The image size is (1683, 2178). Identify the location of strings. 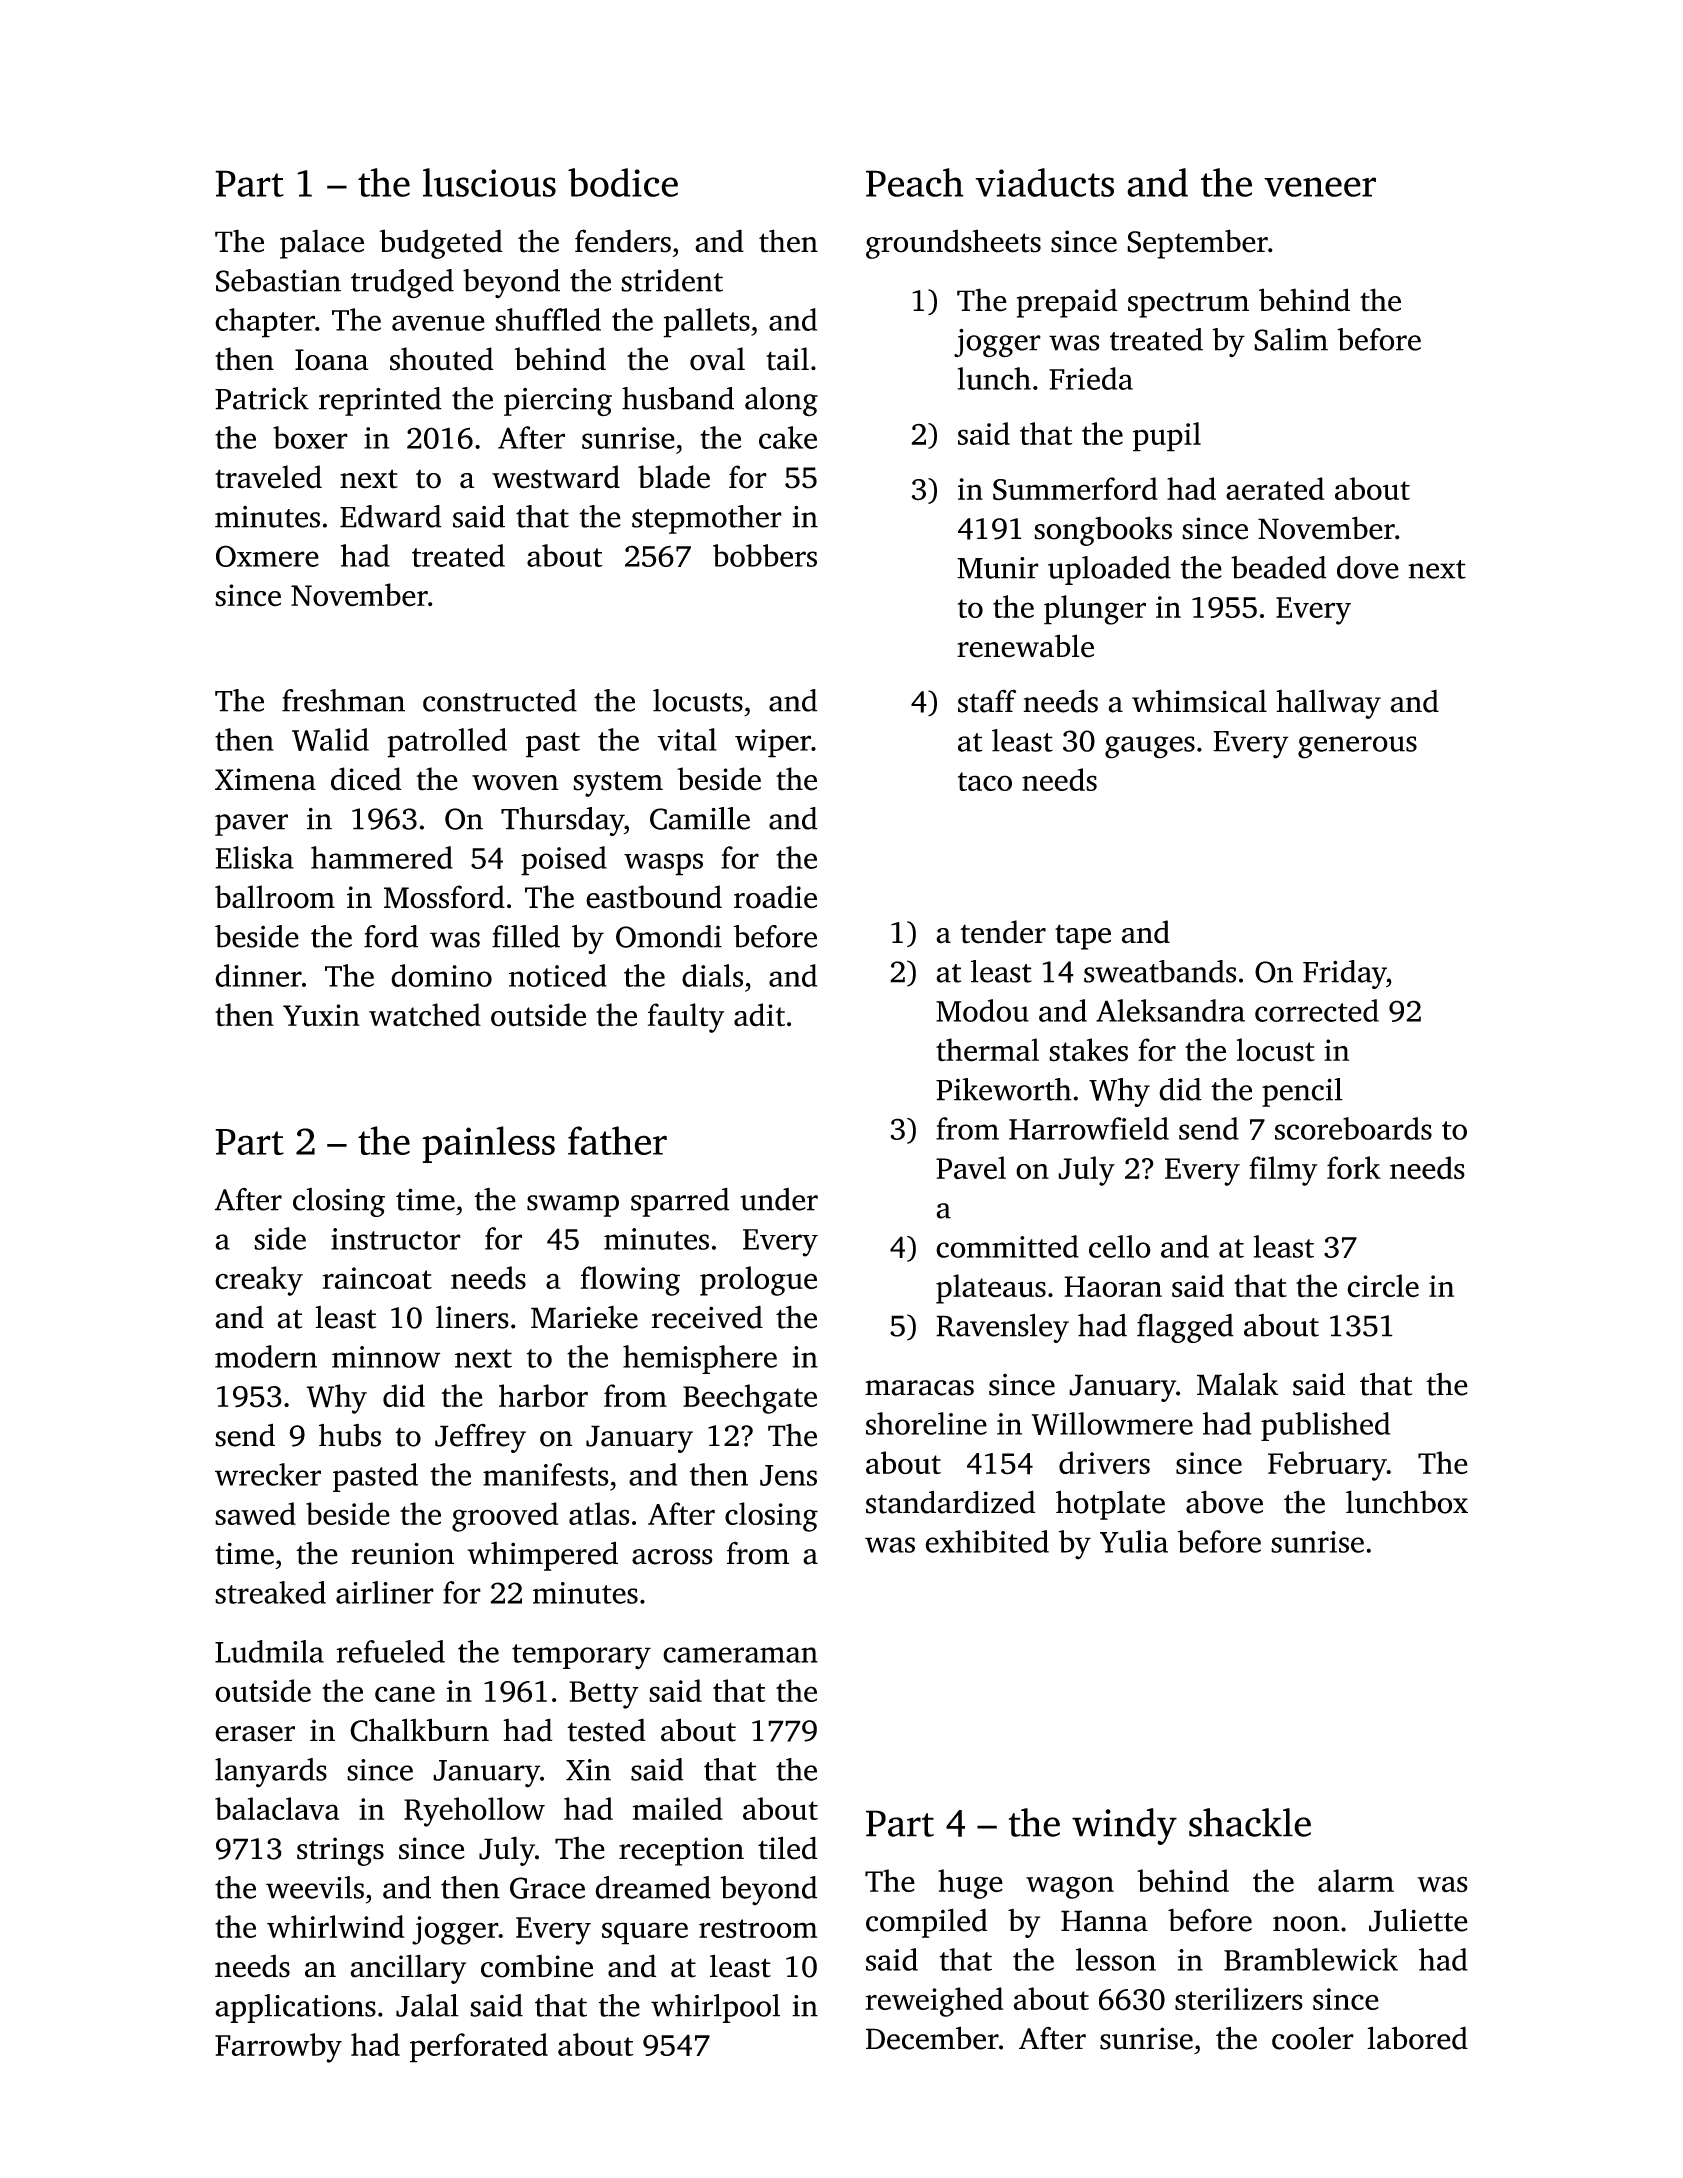
(340, 1851).
